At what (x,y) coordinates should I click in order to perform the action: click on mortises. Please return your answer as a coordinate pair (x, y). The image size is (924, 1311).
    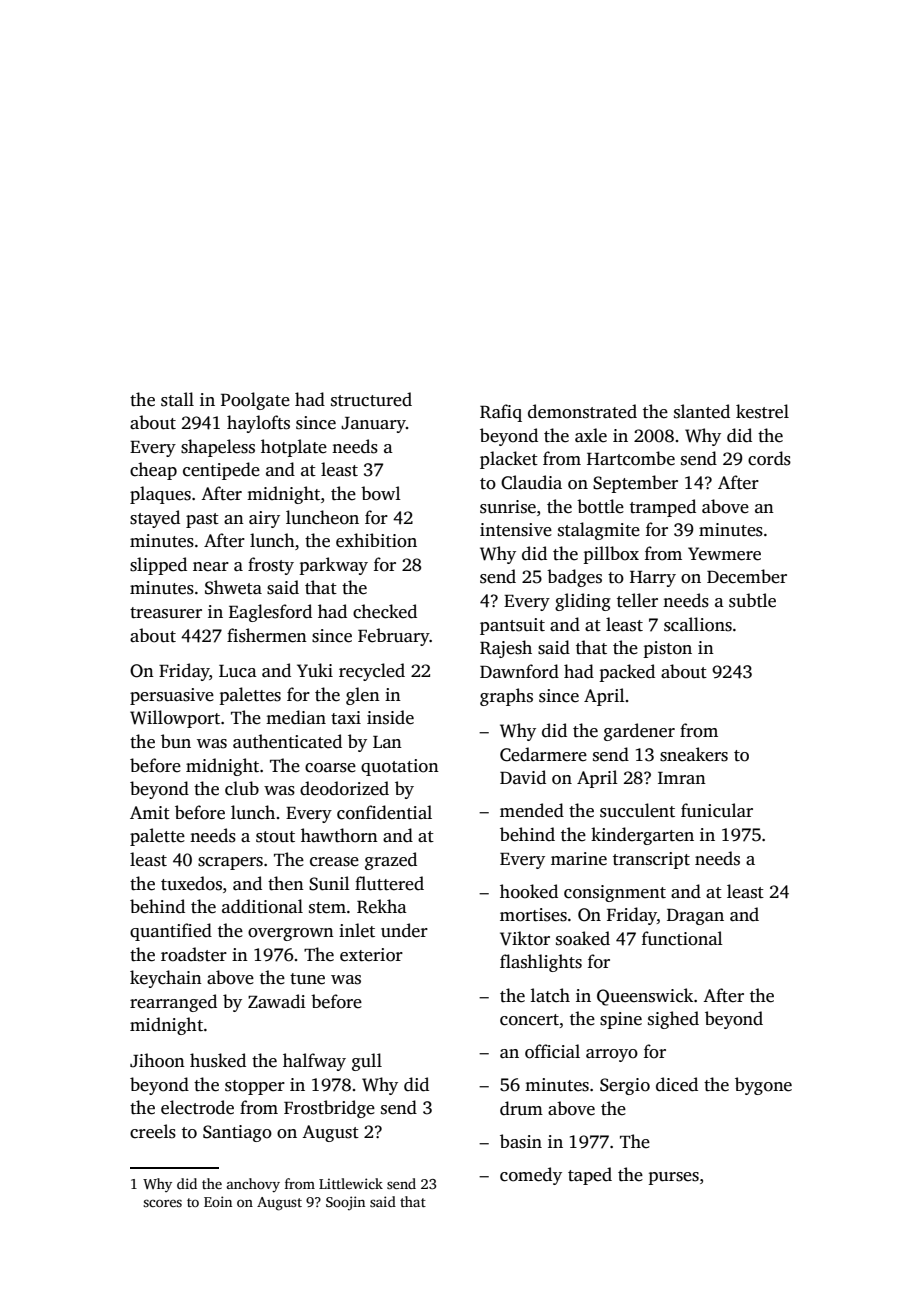
    Looking at the image, I should click on (533, 915).
